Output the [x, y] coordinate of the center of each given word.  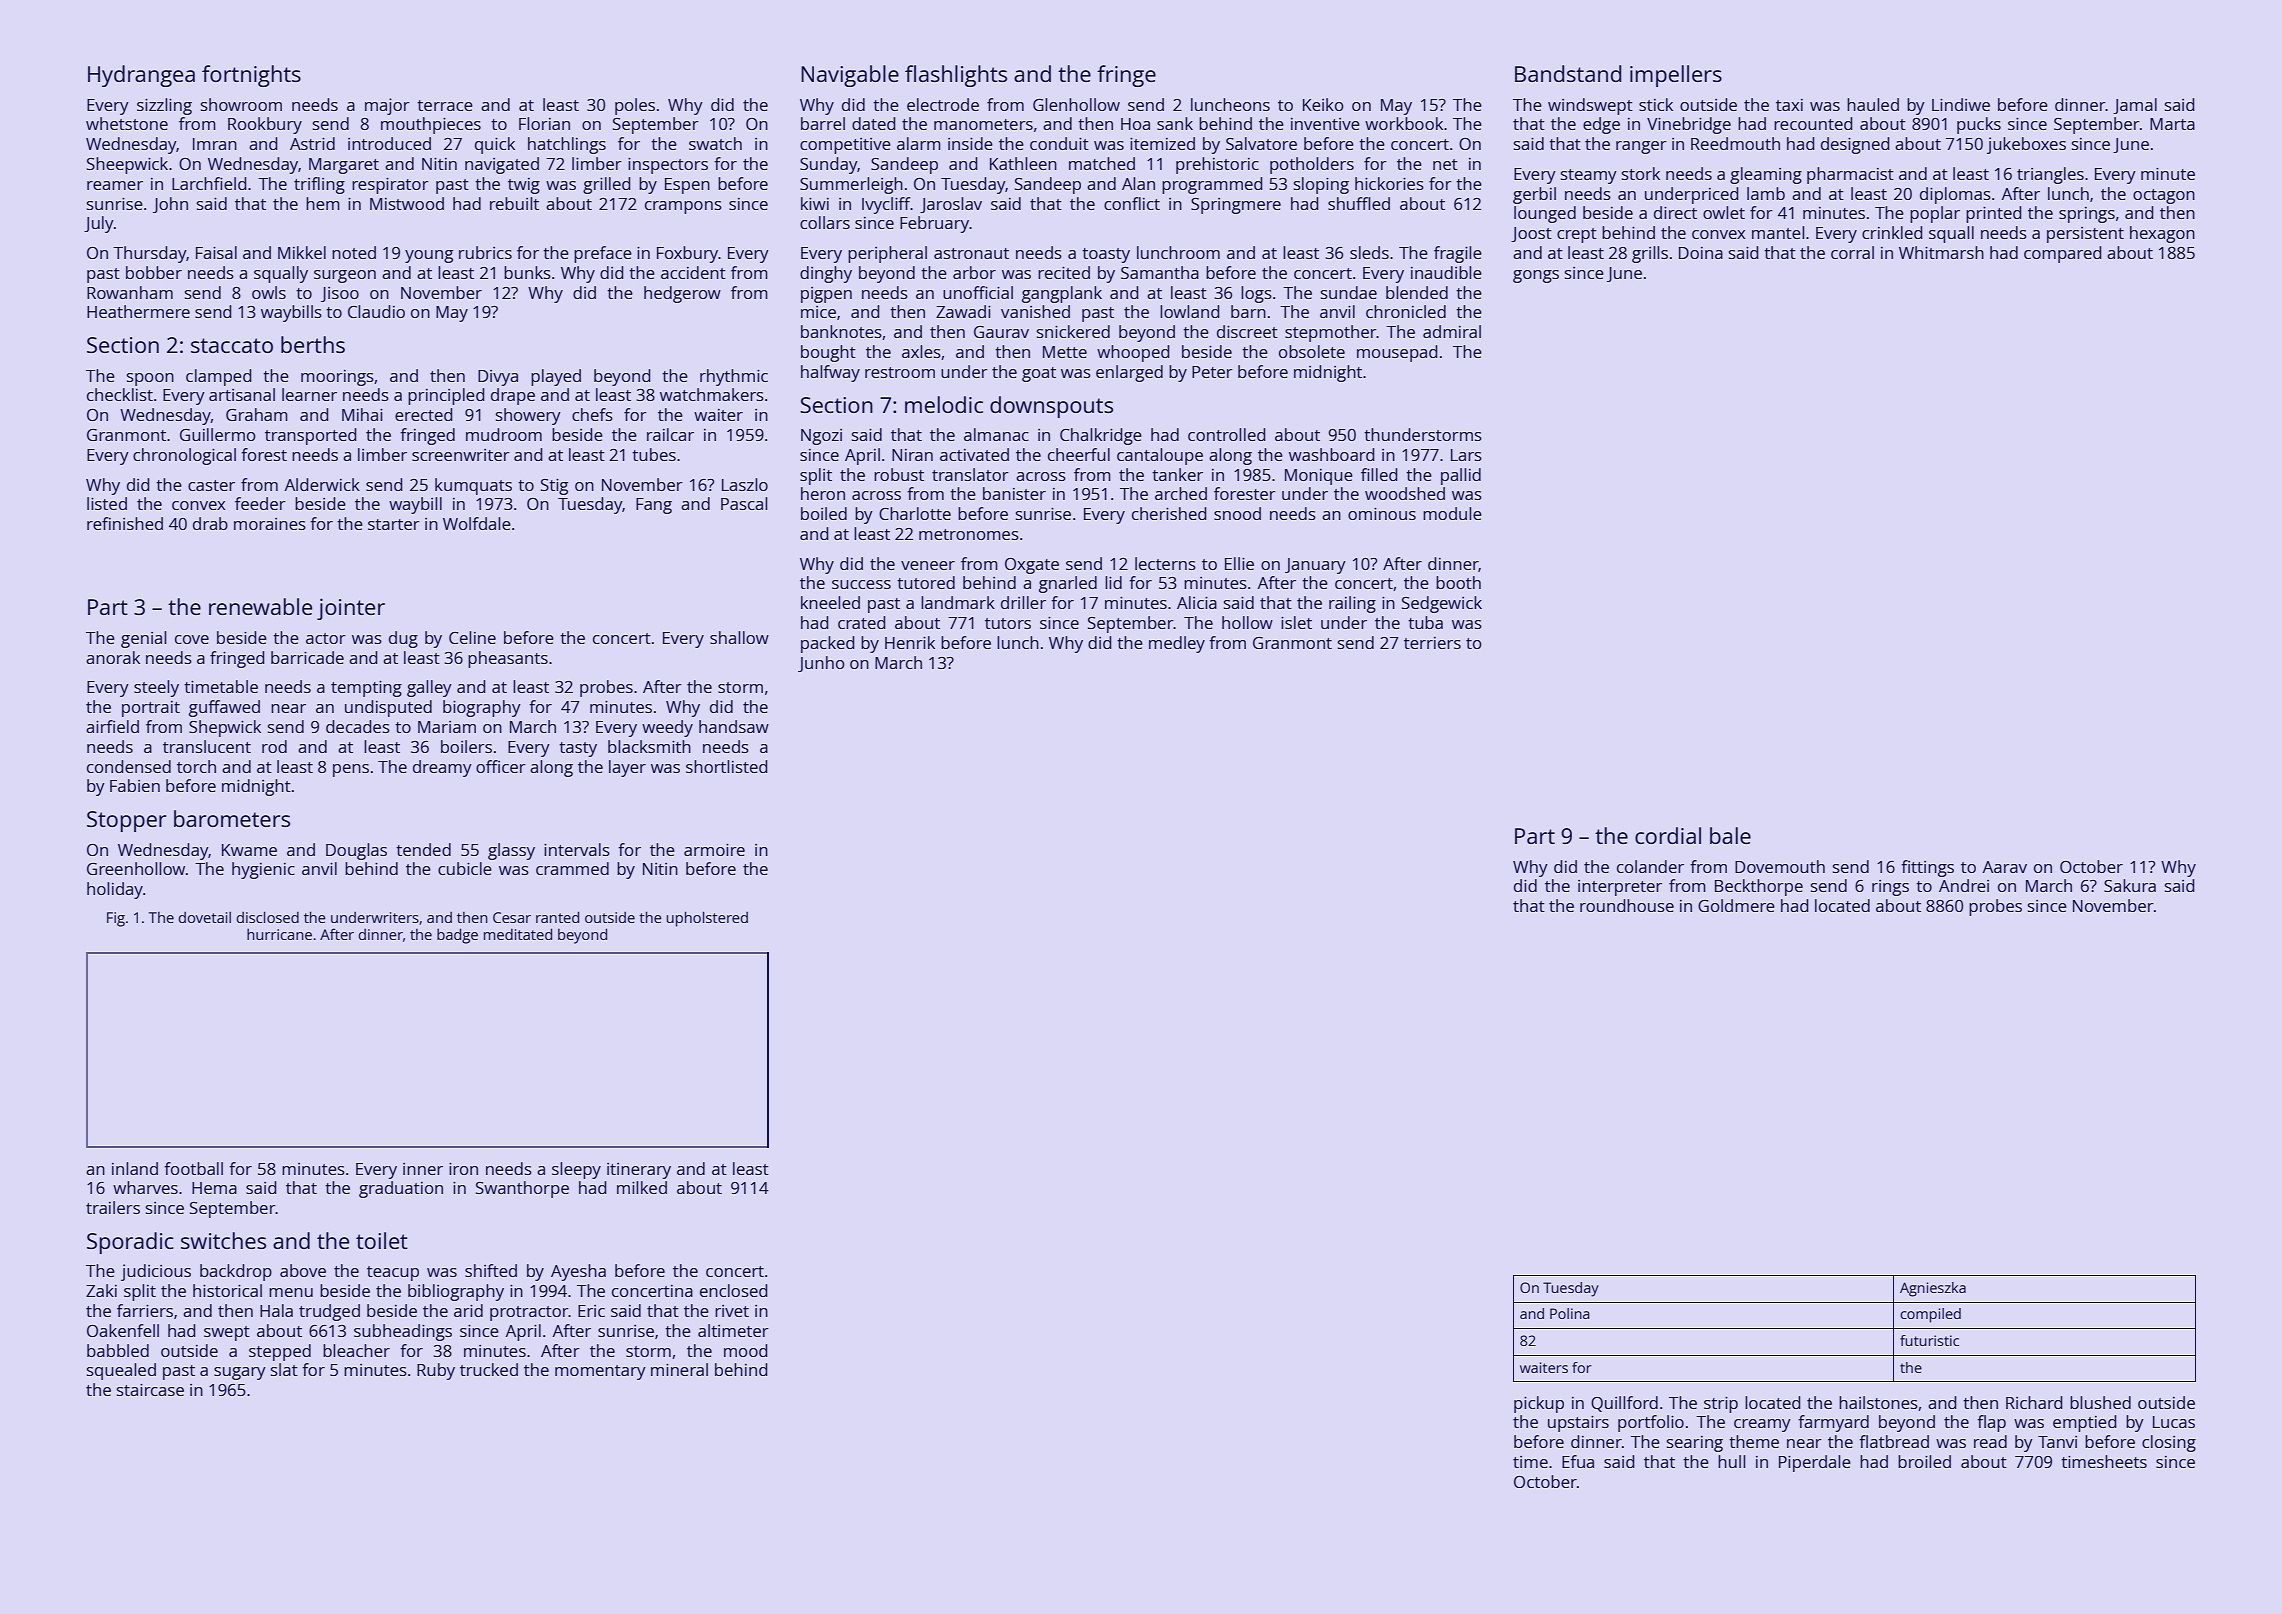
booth [1458, 582]
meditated [518, 934]
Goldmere [1736, 905]
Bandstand [1568, 73]
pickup [1539, 1404]
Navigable [850, 76]
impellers [1676, 76]
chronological [184, 456]
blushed [2100, 1402]
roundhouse [1627, 905]
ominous [1382, 514]
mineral [679, 1369]
